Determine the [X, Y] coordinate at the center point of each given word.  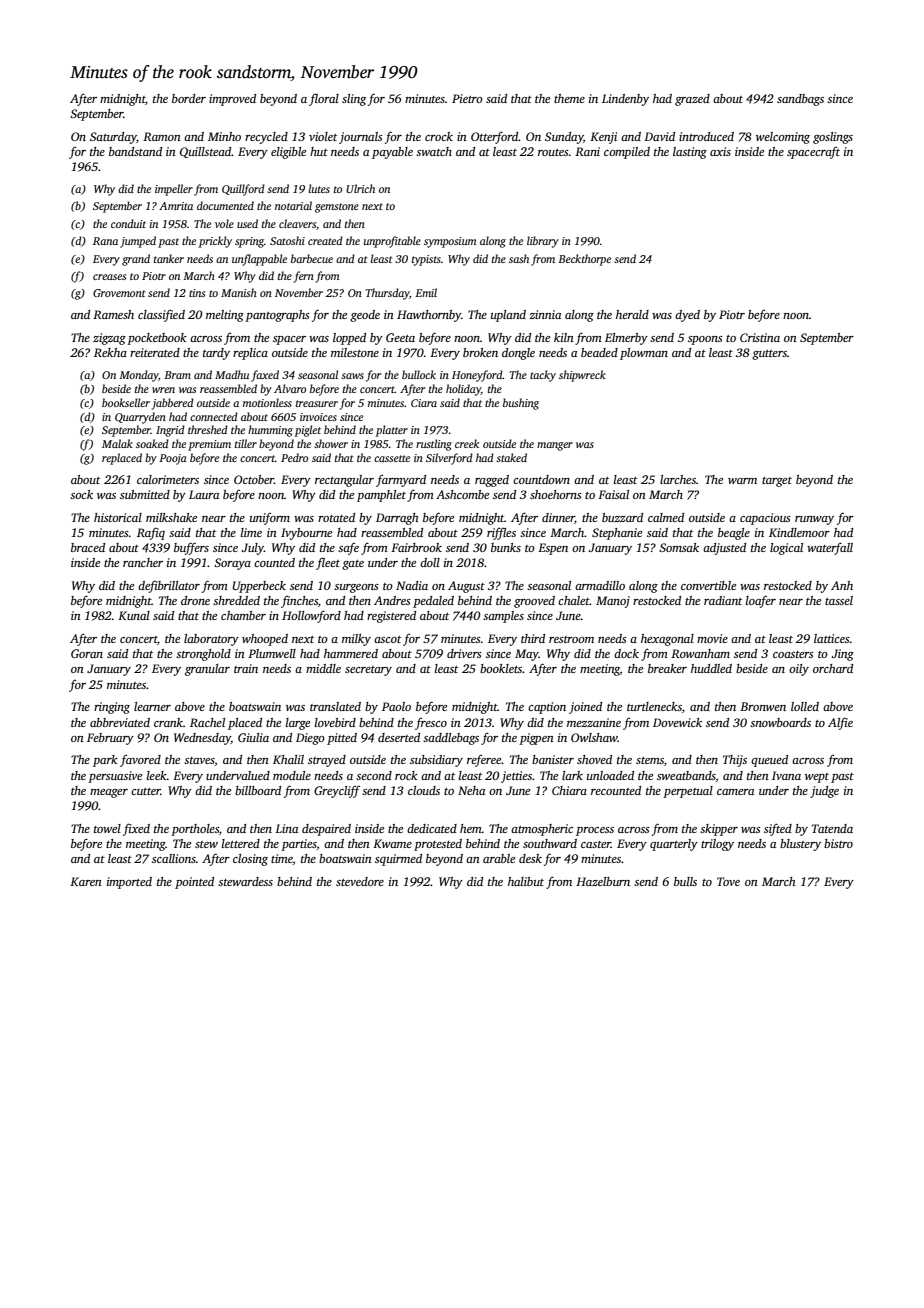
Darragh [397, 519]
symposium [450, 242]
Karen [86, 881]
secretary [368, 671]
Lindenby [625, 100]
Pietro [467, 98]
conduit [128, 223]
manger [555, 446]
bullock [419, 374]
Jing [842, 655]
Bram [177, 375]
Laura [204, 494]
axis [720, 151]
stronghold [203, 655]
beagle [734, 534]
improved [232, 100]
